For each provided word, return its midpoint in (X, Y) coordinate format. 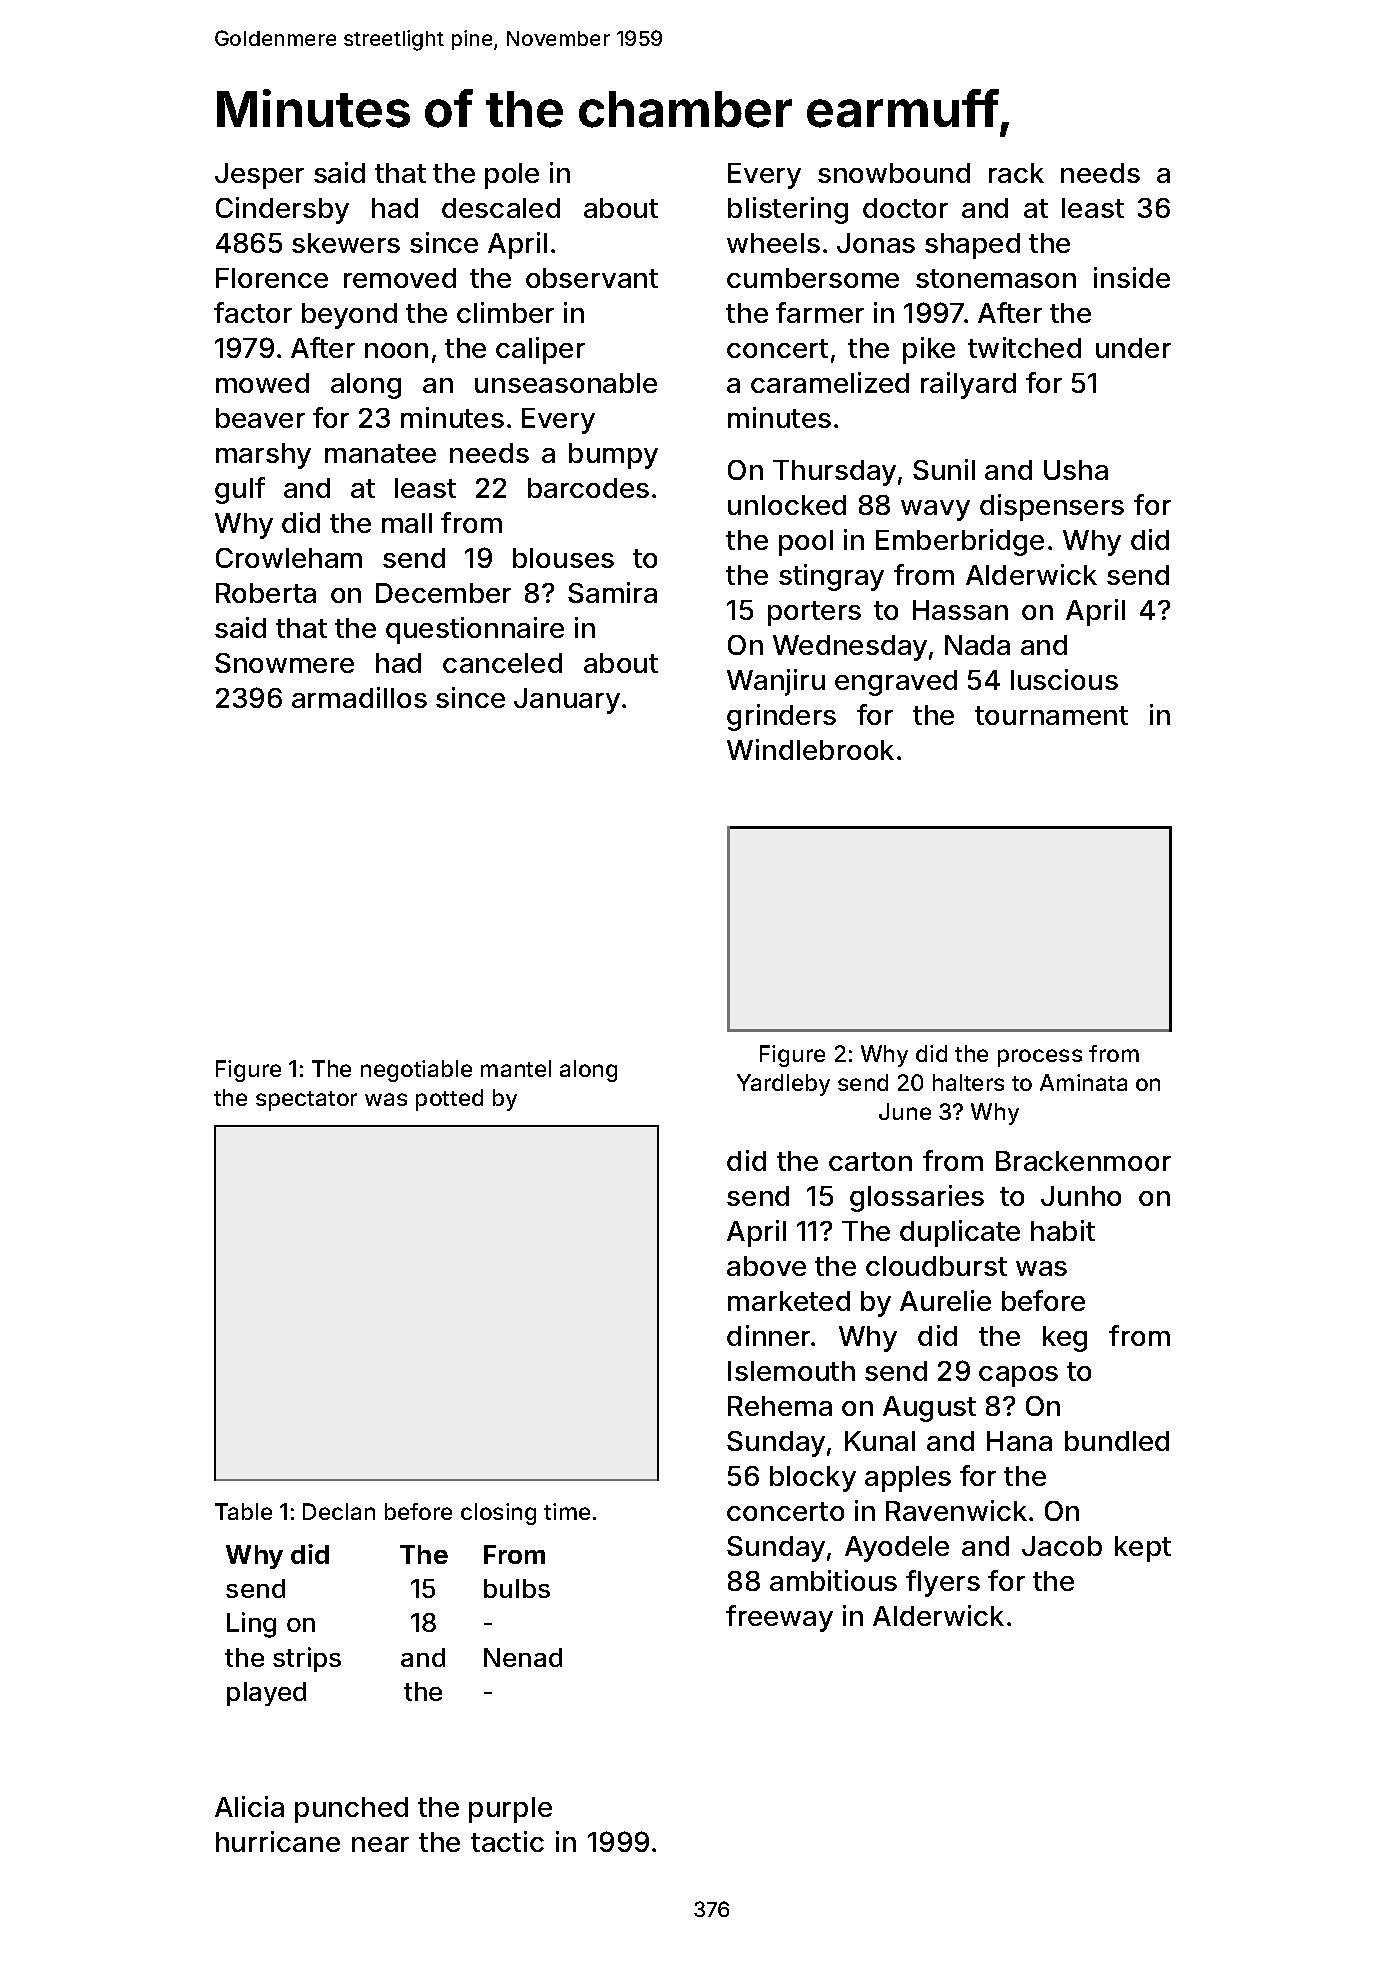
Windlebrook (810, 749)
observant (592, 278)
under (1133, 348)
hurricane (278, 1841)
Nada (977, 645)
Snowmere (284, 663)
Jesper (259, 176)
